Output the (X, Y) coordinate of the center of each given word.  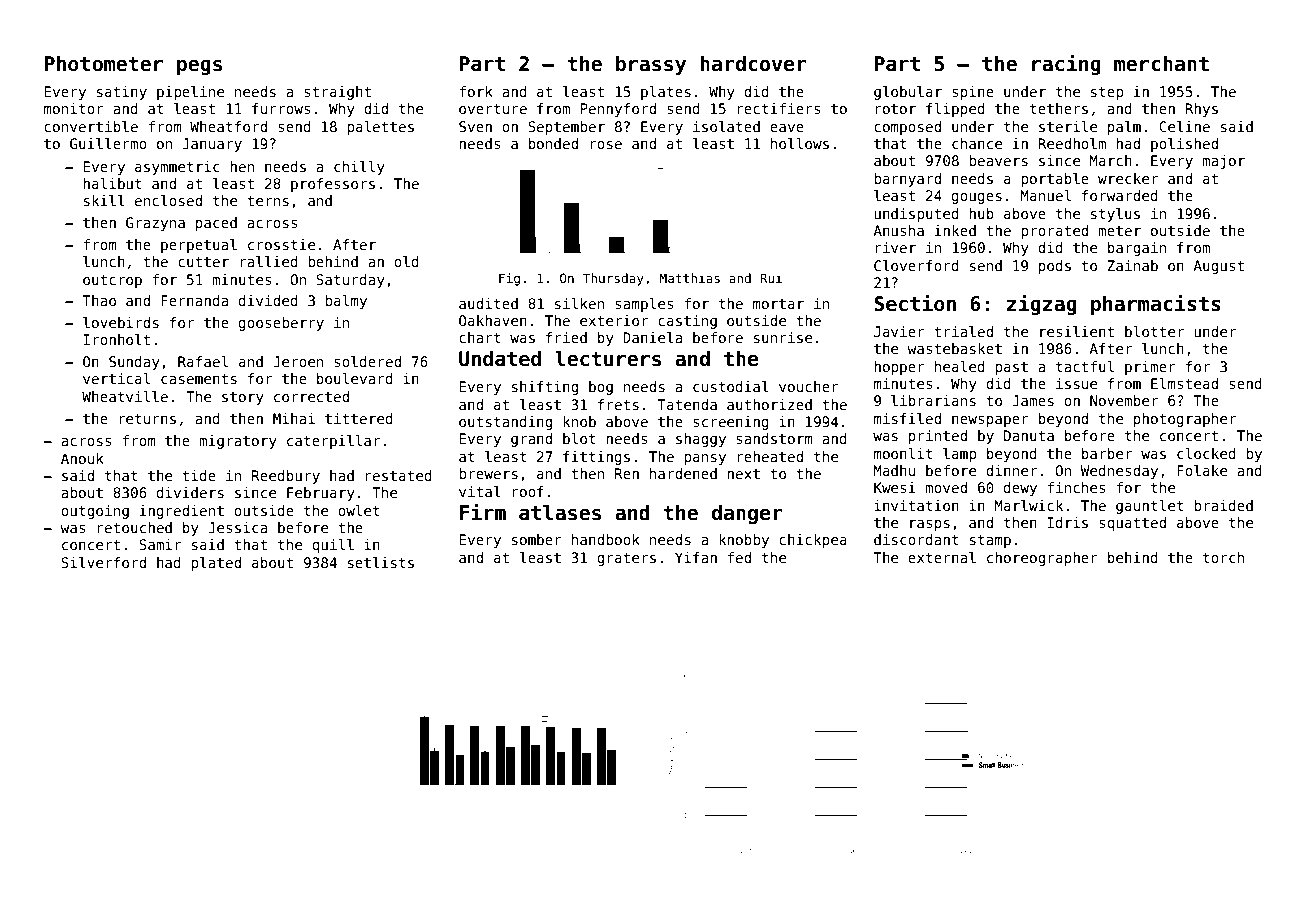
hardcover (753, 63)
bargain (1137, 249)
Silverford (103, 562)
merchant (1161, 63)
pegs (199, 67)
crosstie (281, 244)
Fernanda (194, 300)
